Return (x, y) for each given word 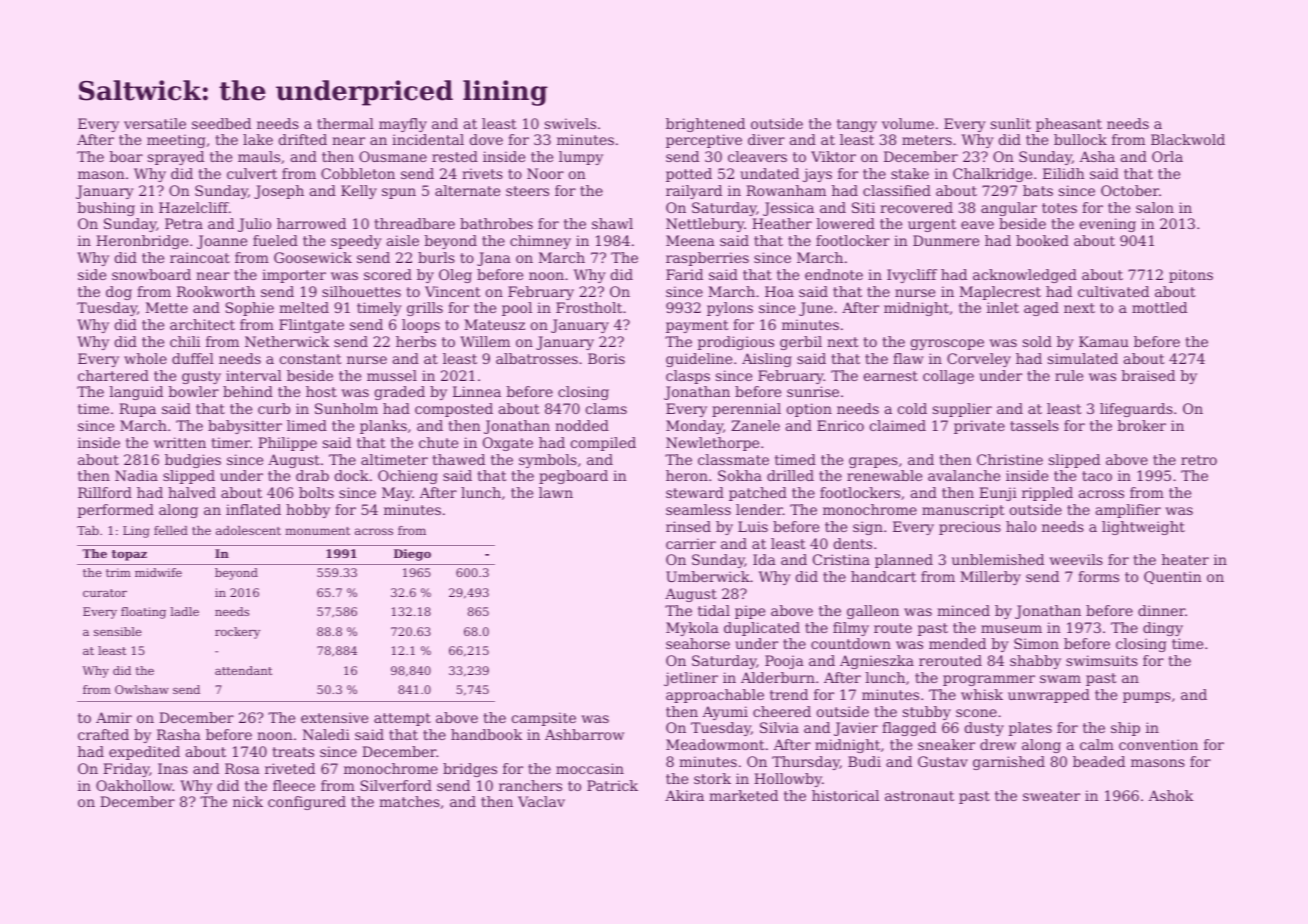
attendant (243, 670)
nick (248, 801)
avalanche (964, 475)
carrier (691, 543)
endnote (834, 274)
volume (908, 123)
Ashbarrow (584, 734)
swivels (570, 123)
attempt (402, 719)
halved (192, 492)
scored (388, 274)
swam (1060, 679)
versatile (155, 123)
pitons (1191, 276)
